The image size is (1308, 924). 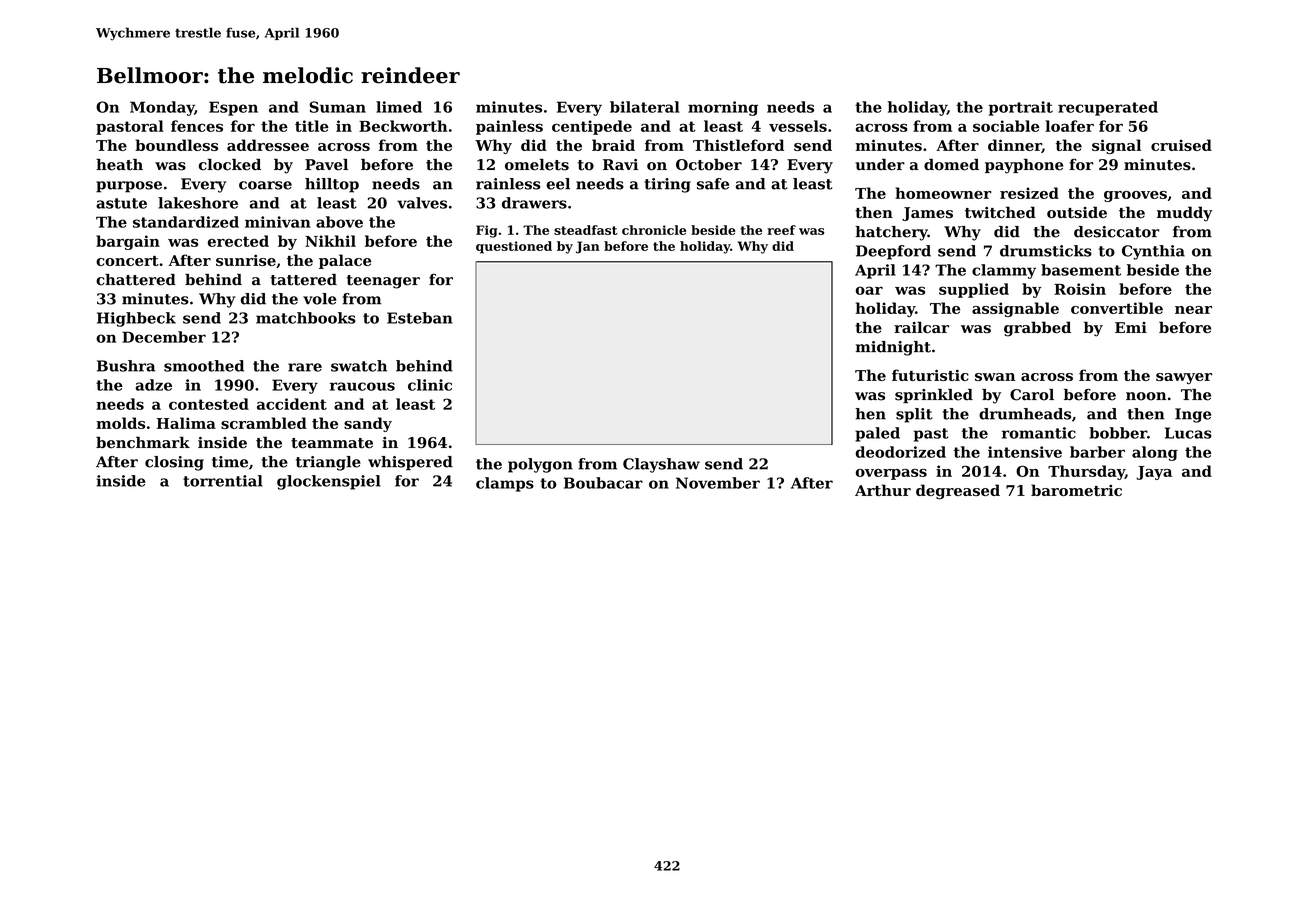 I want to click on Clayshaw, so click(x=661, y=465).
